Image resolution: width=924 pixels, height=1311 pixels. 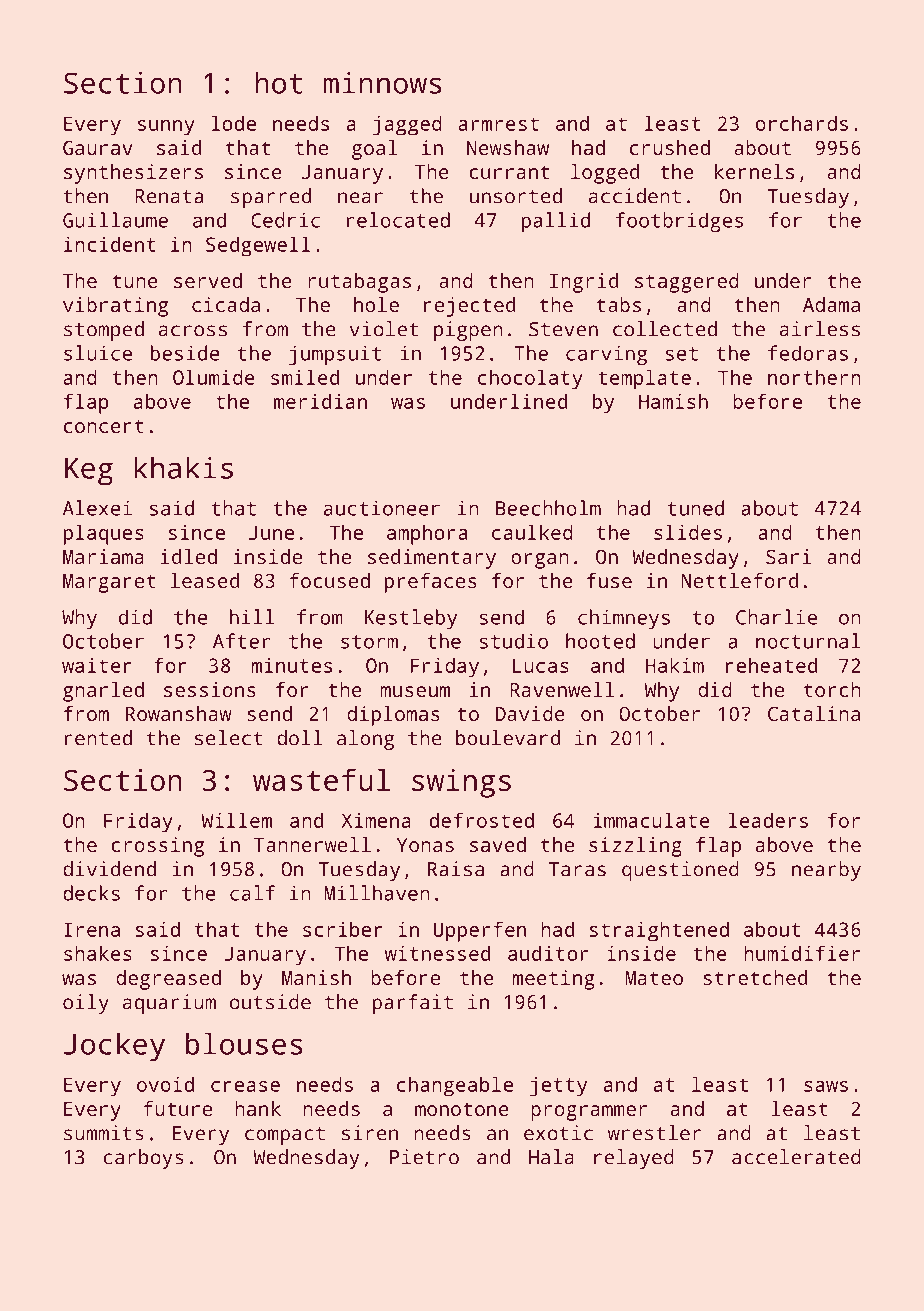 I want to click on synthesizers, so click(x=133, y=174).
